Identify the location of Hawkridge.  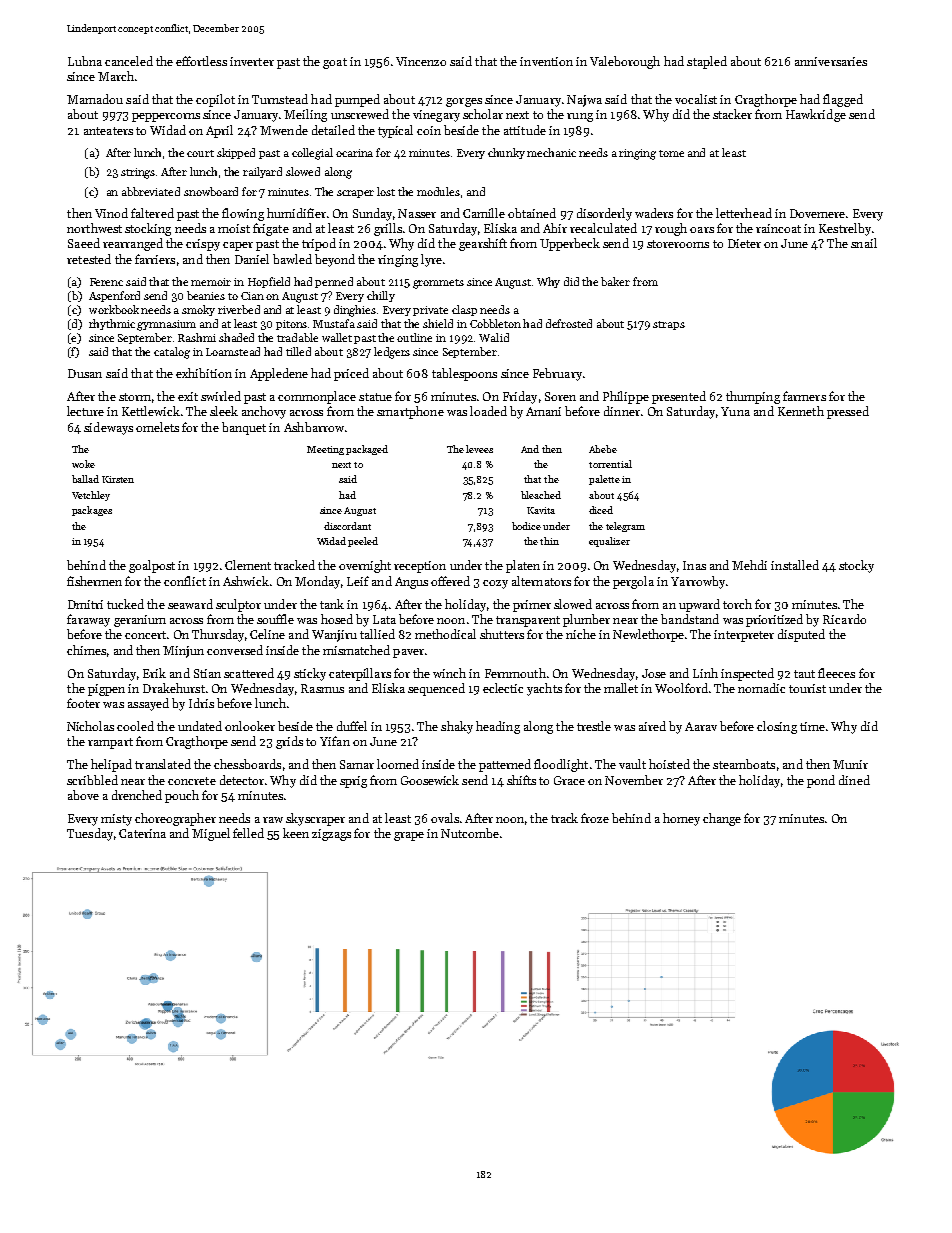
(816, 115).
